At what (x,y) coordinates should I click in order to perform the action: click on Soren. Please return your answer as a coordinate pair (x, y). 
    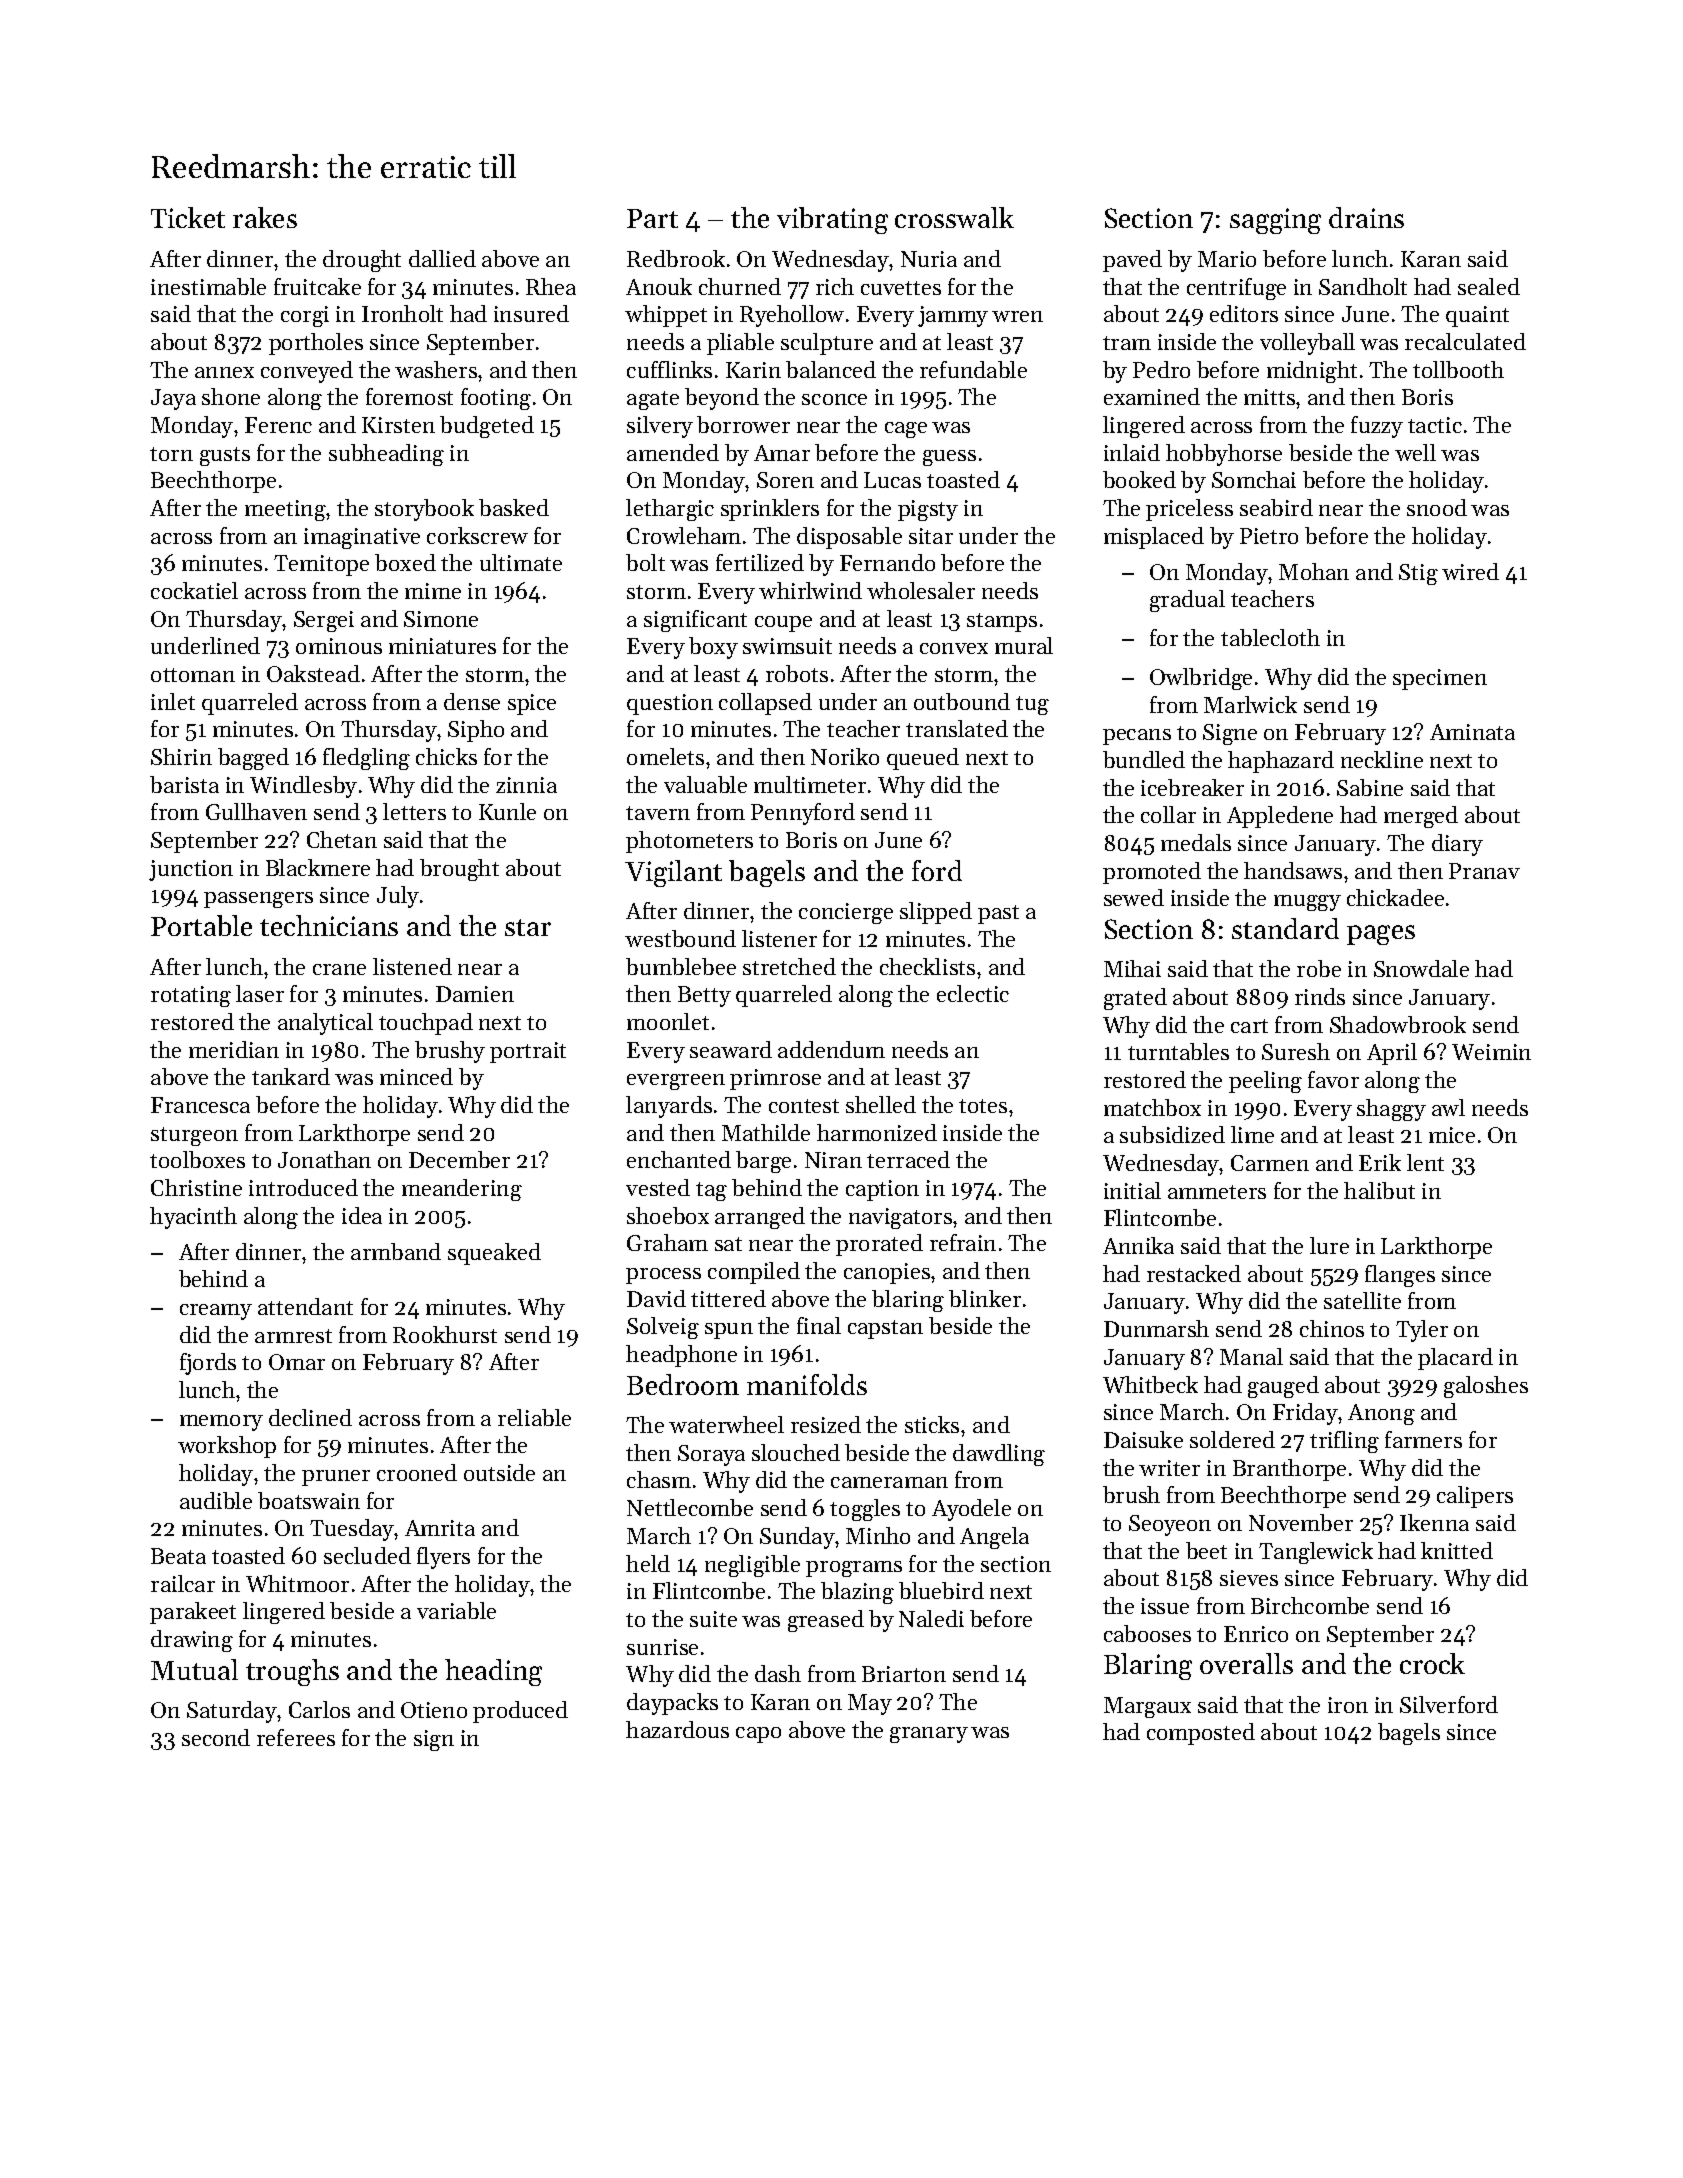
    Looking at the image, I should click on (785, 480).
